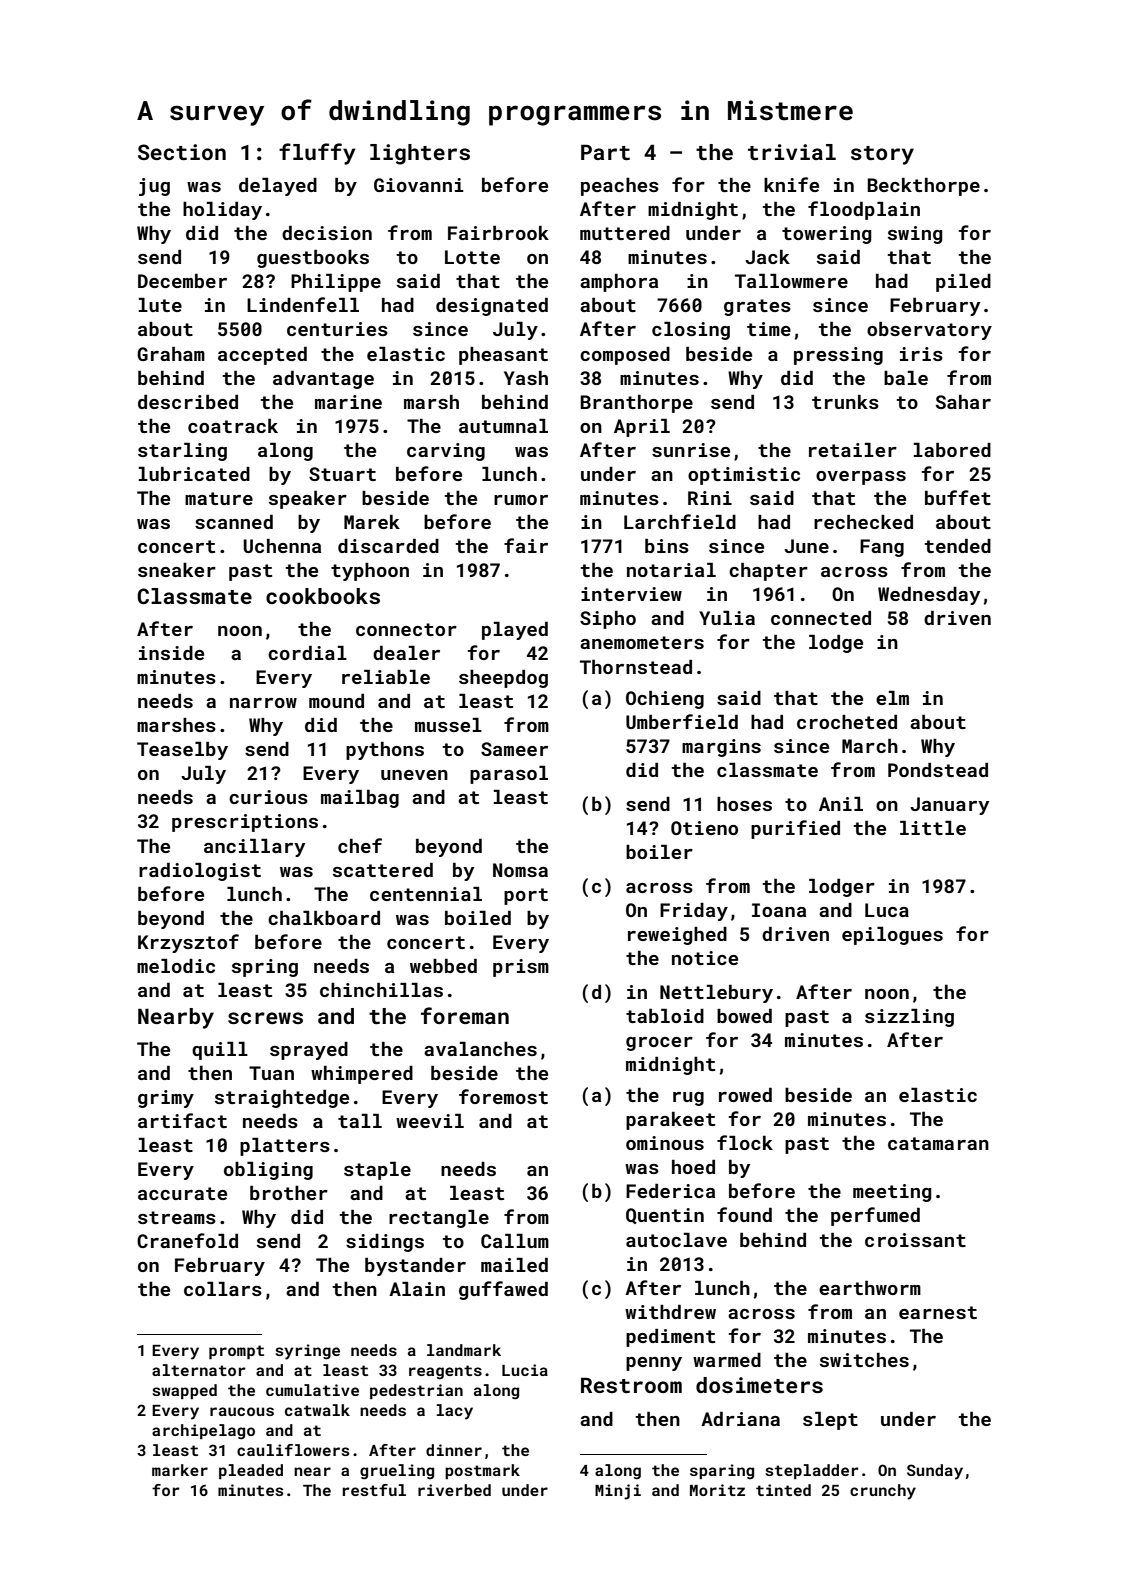 The height and width of the screenshot is (1596, 1129). Describe the element at coordinates (303, 304) in the screenshot. I see `Lindenfell` at that location.
